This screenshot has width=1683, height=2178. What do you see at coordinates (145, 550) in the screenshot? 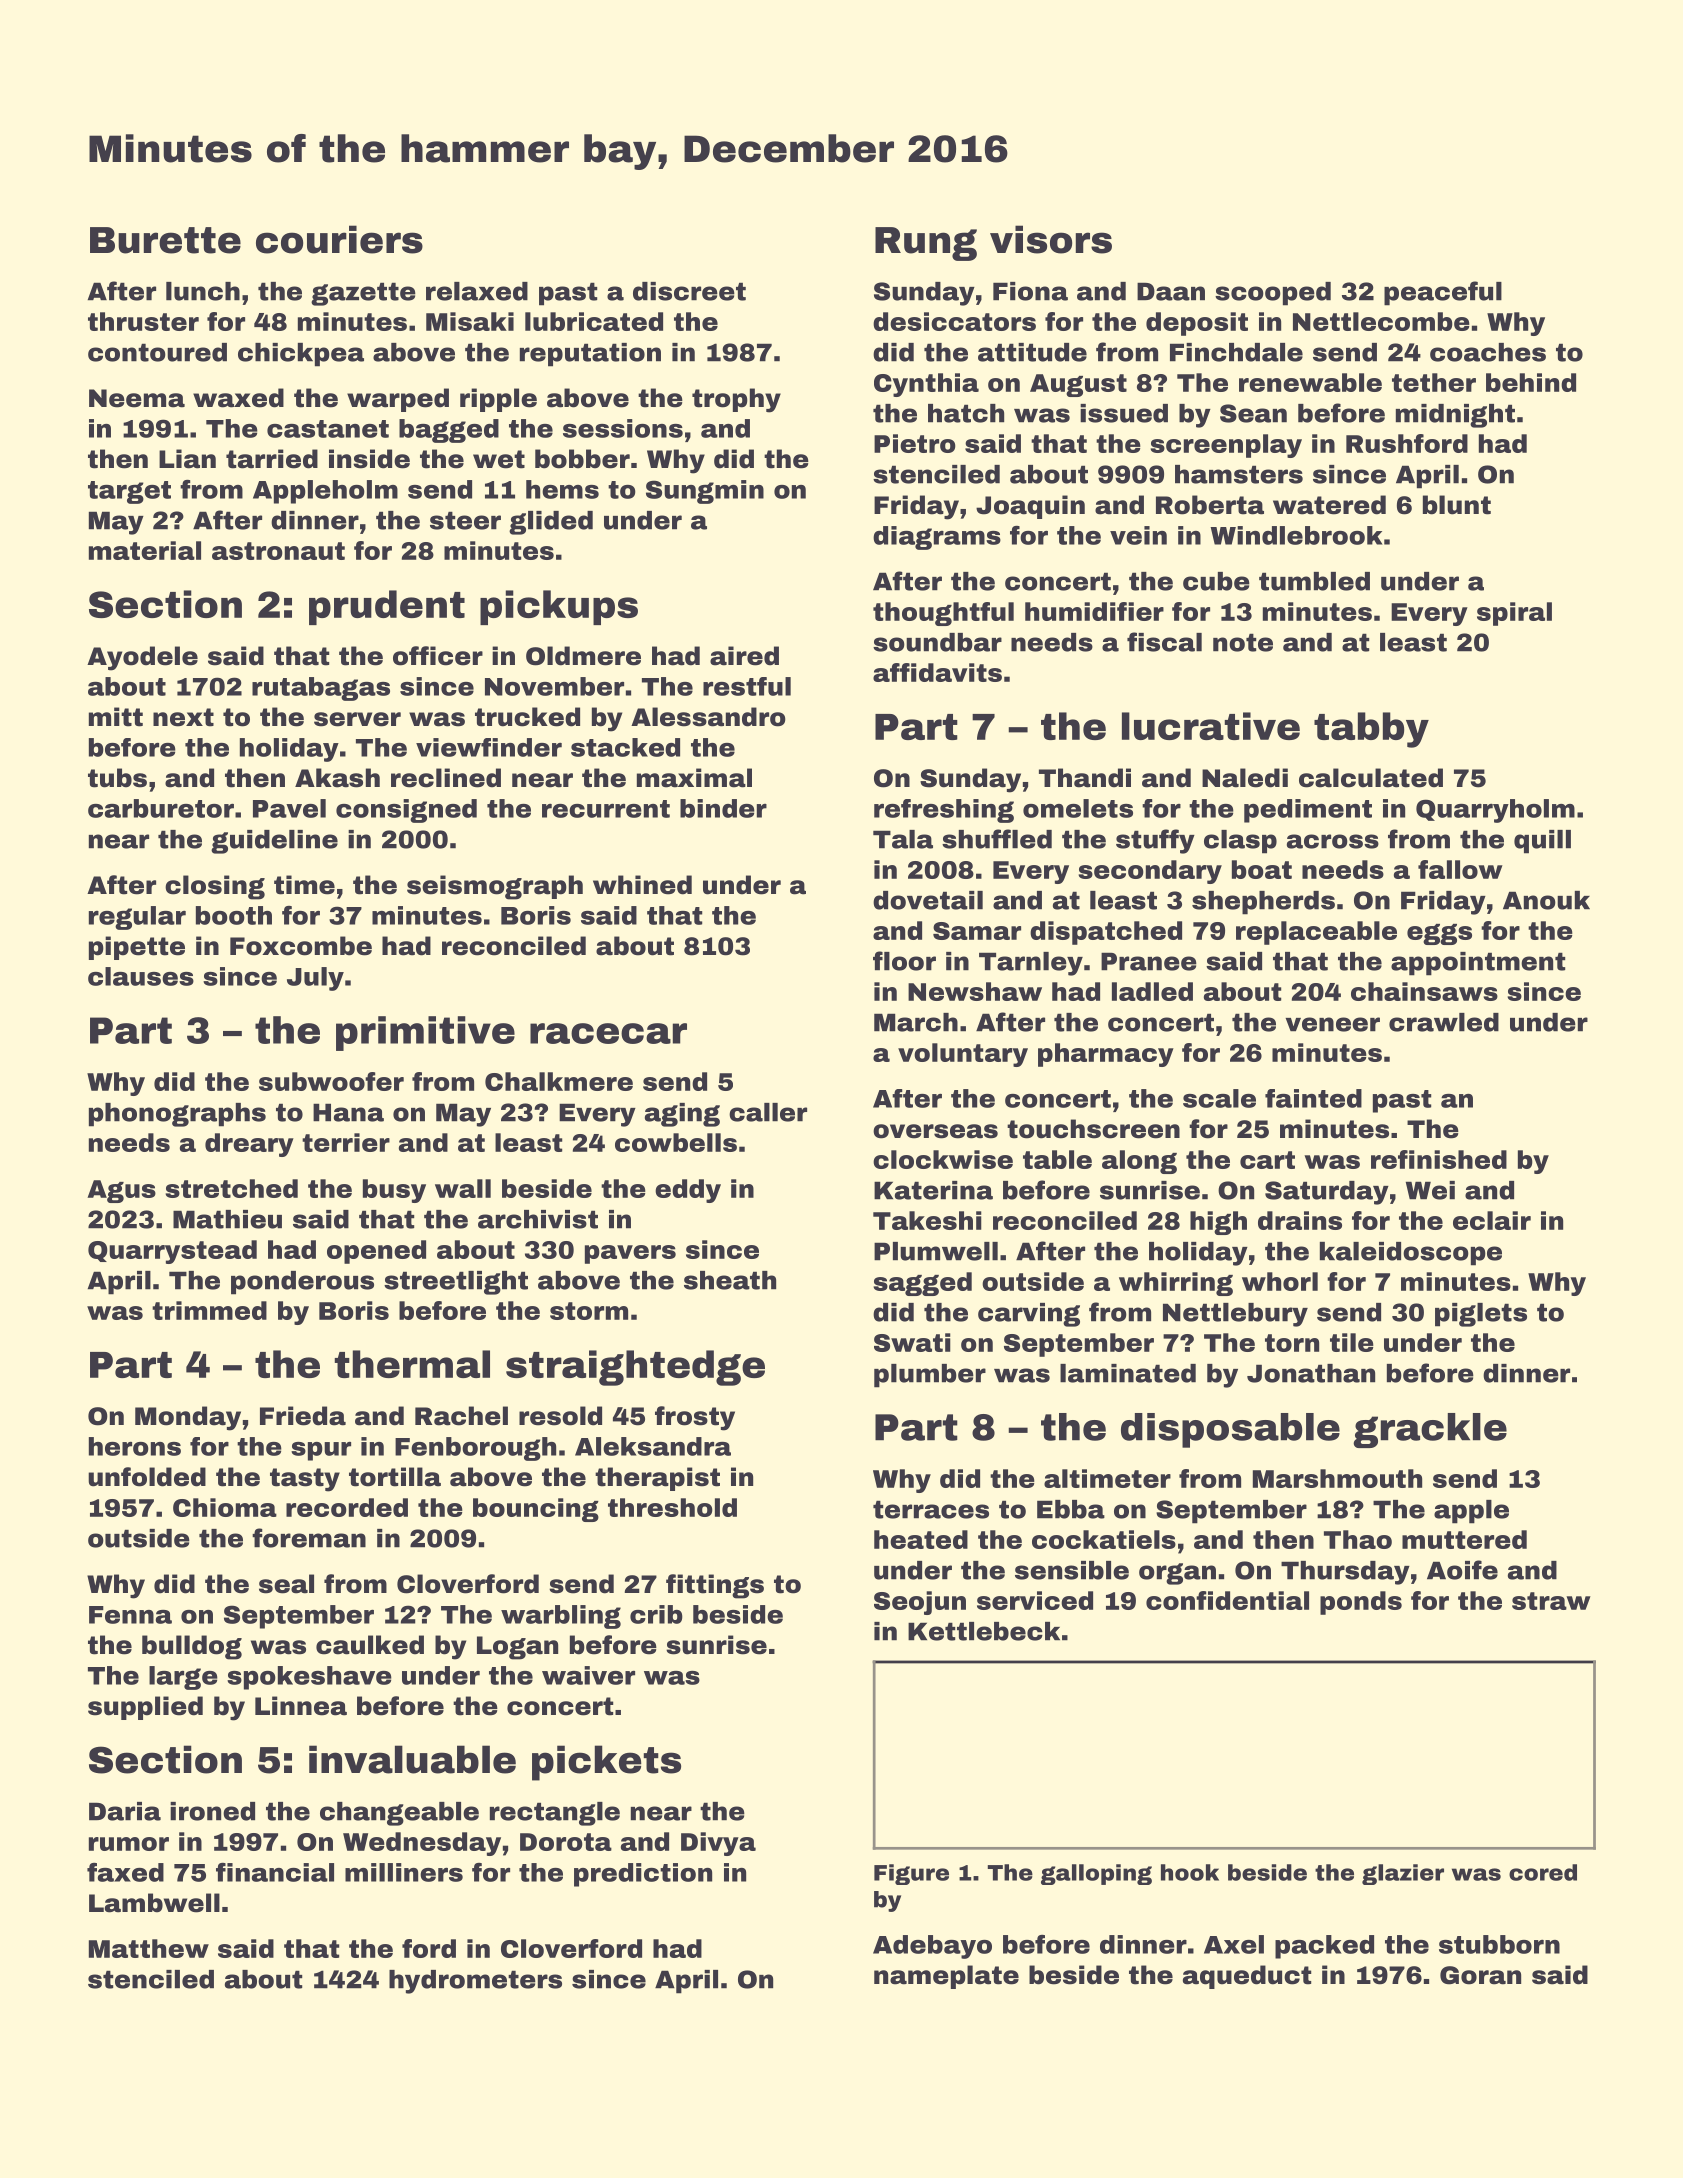
I see `material` at bounding box center [145, 550].
